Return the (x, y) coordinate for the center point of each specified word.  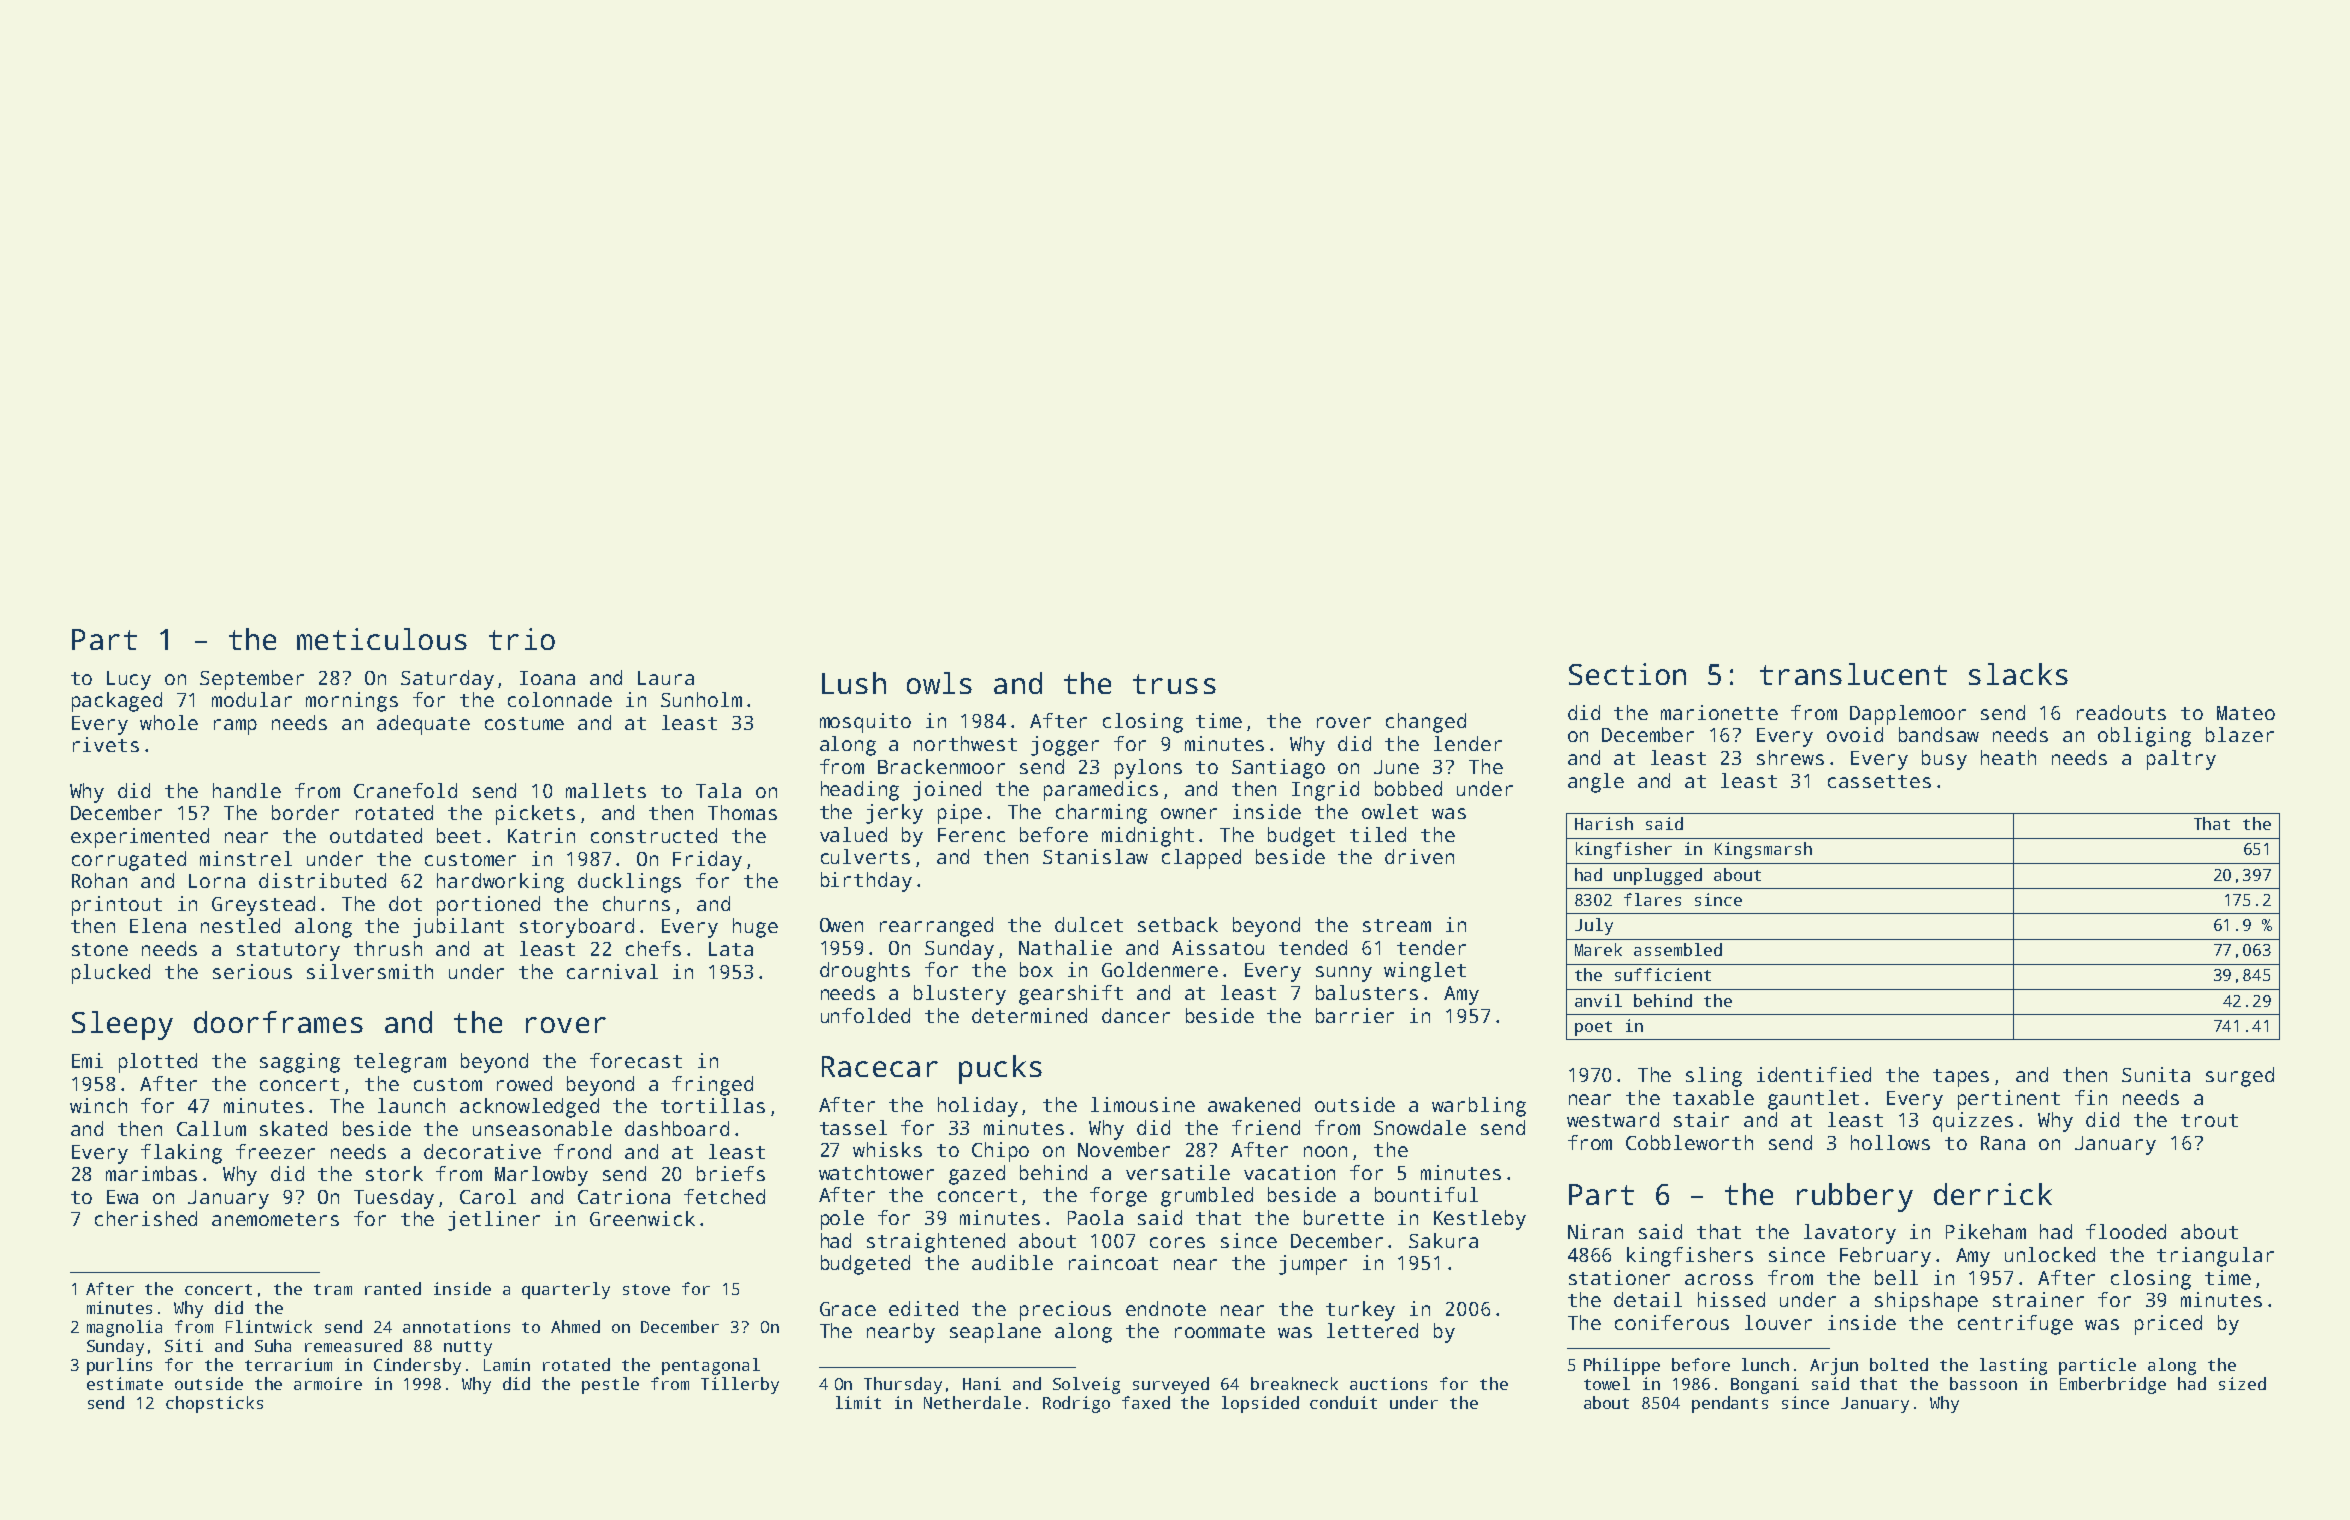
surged (2240, 1077)
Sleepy (122, 1025)
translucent (1853, 674)
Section (1627, 674)
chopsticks (214, 1404)
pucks (1000, 1069)
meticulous (382, 639)
